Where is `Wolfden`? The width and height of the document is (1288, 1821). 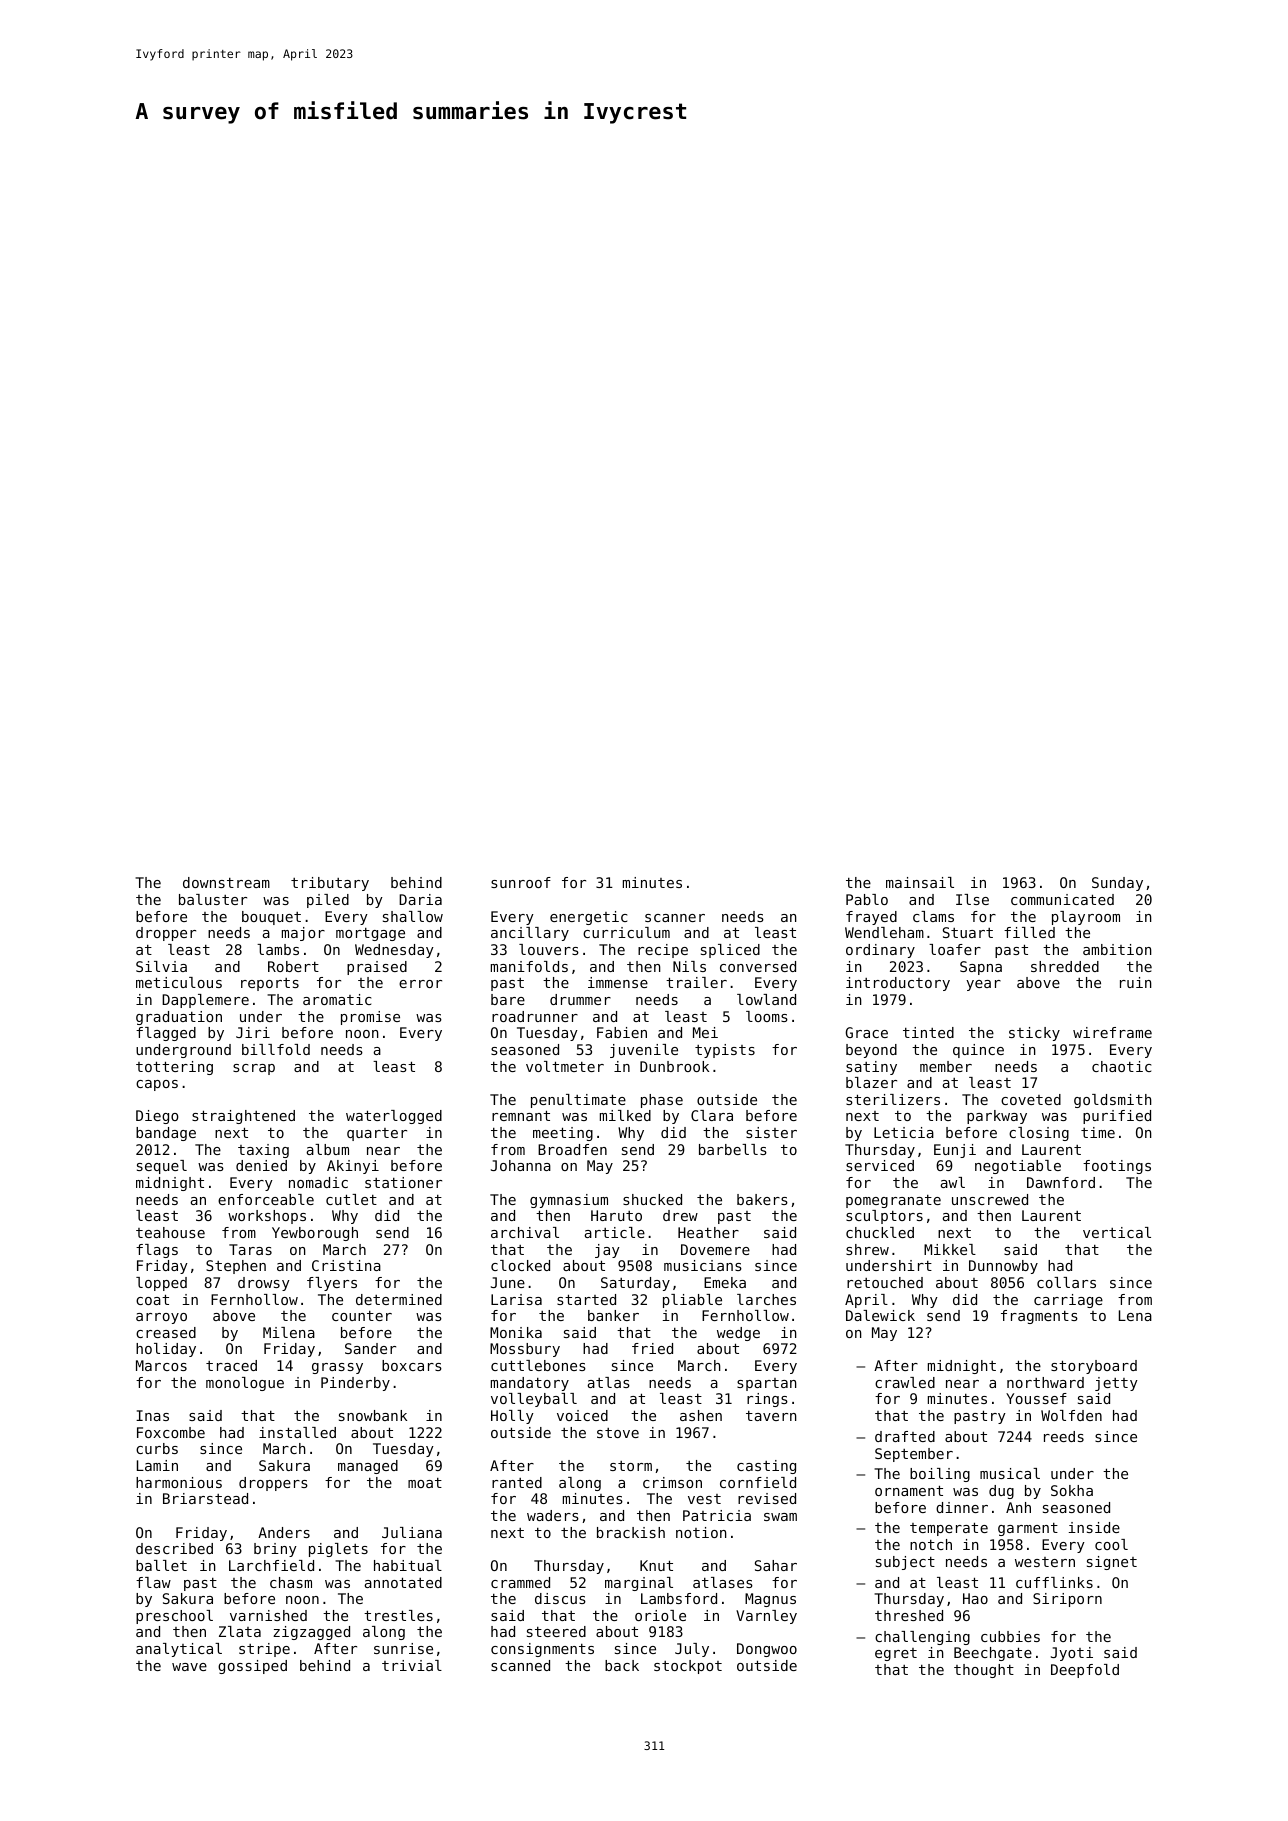 Wolfden is located at coordinates (1071, 1415).
